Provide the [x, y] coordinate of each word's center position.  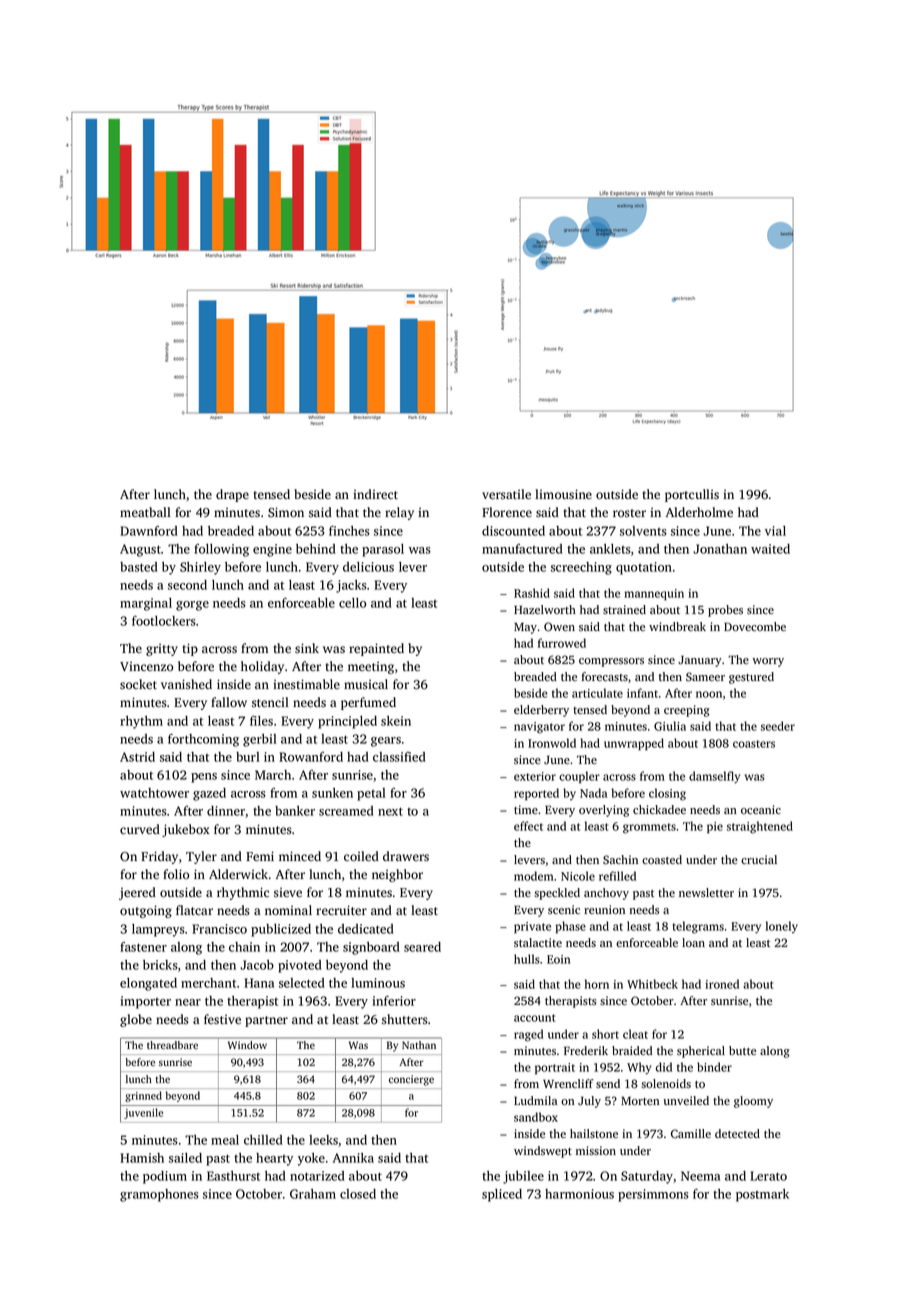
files [261, 720]
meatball [145, 512]
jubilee [523, 1177]
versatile [506, 494]
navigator [539, 728]
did [664, 1067]
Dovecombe [755, 626]
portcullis [692, 495]
